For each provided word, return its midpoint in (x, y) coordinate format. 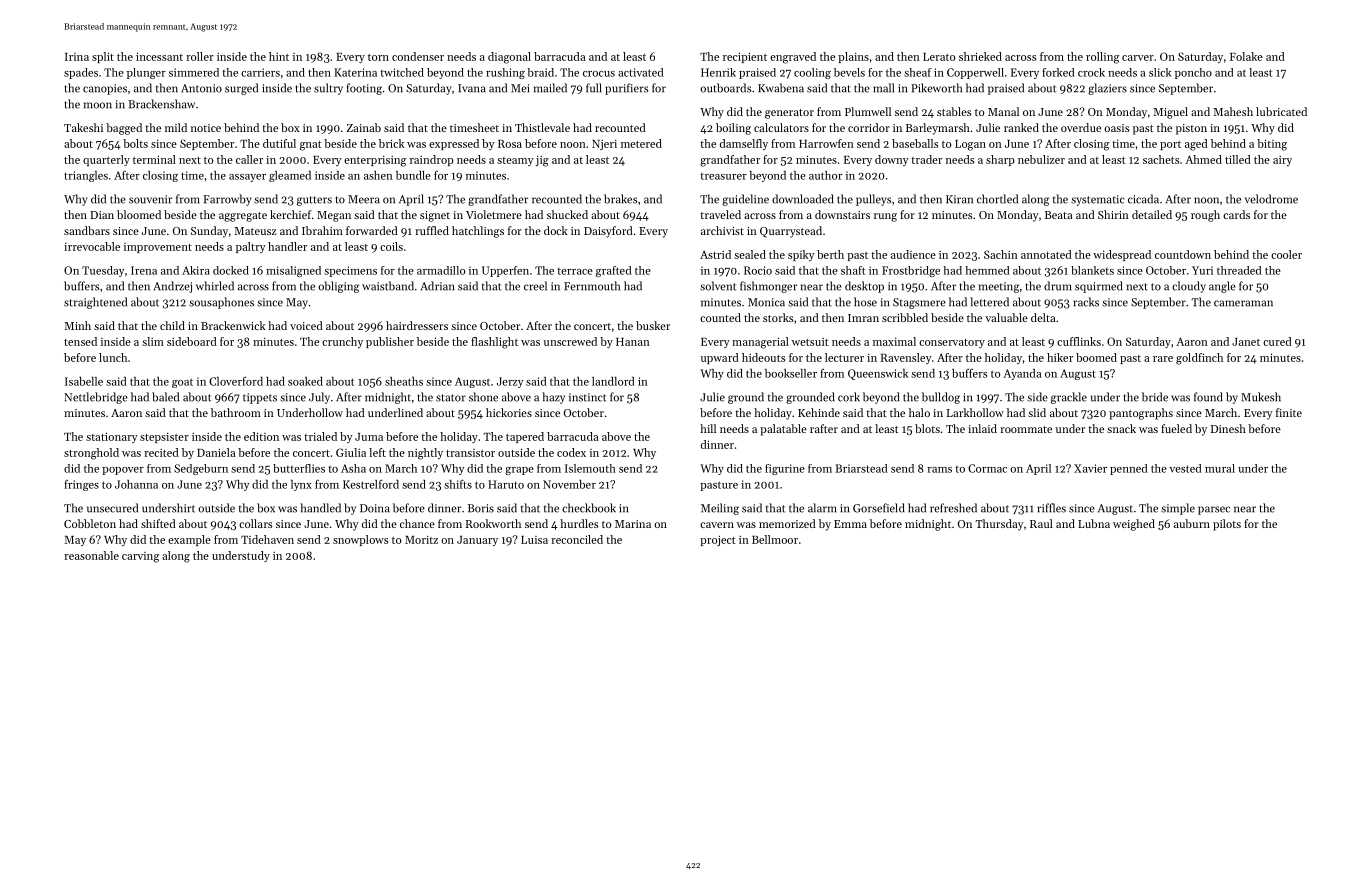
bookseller (791, 373)
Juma (369, 437)
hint (279, 56)
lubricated (1281, 111)
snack (1121, 428)
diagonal (509, 58)
